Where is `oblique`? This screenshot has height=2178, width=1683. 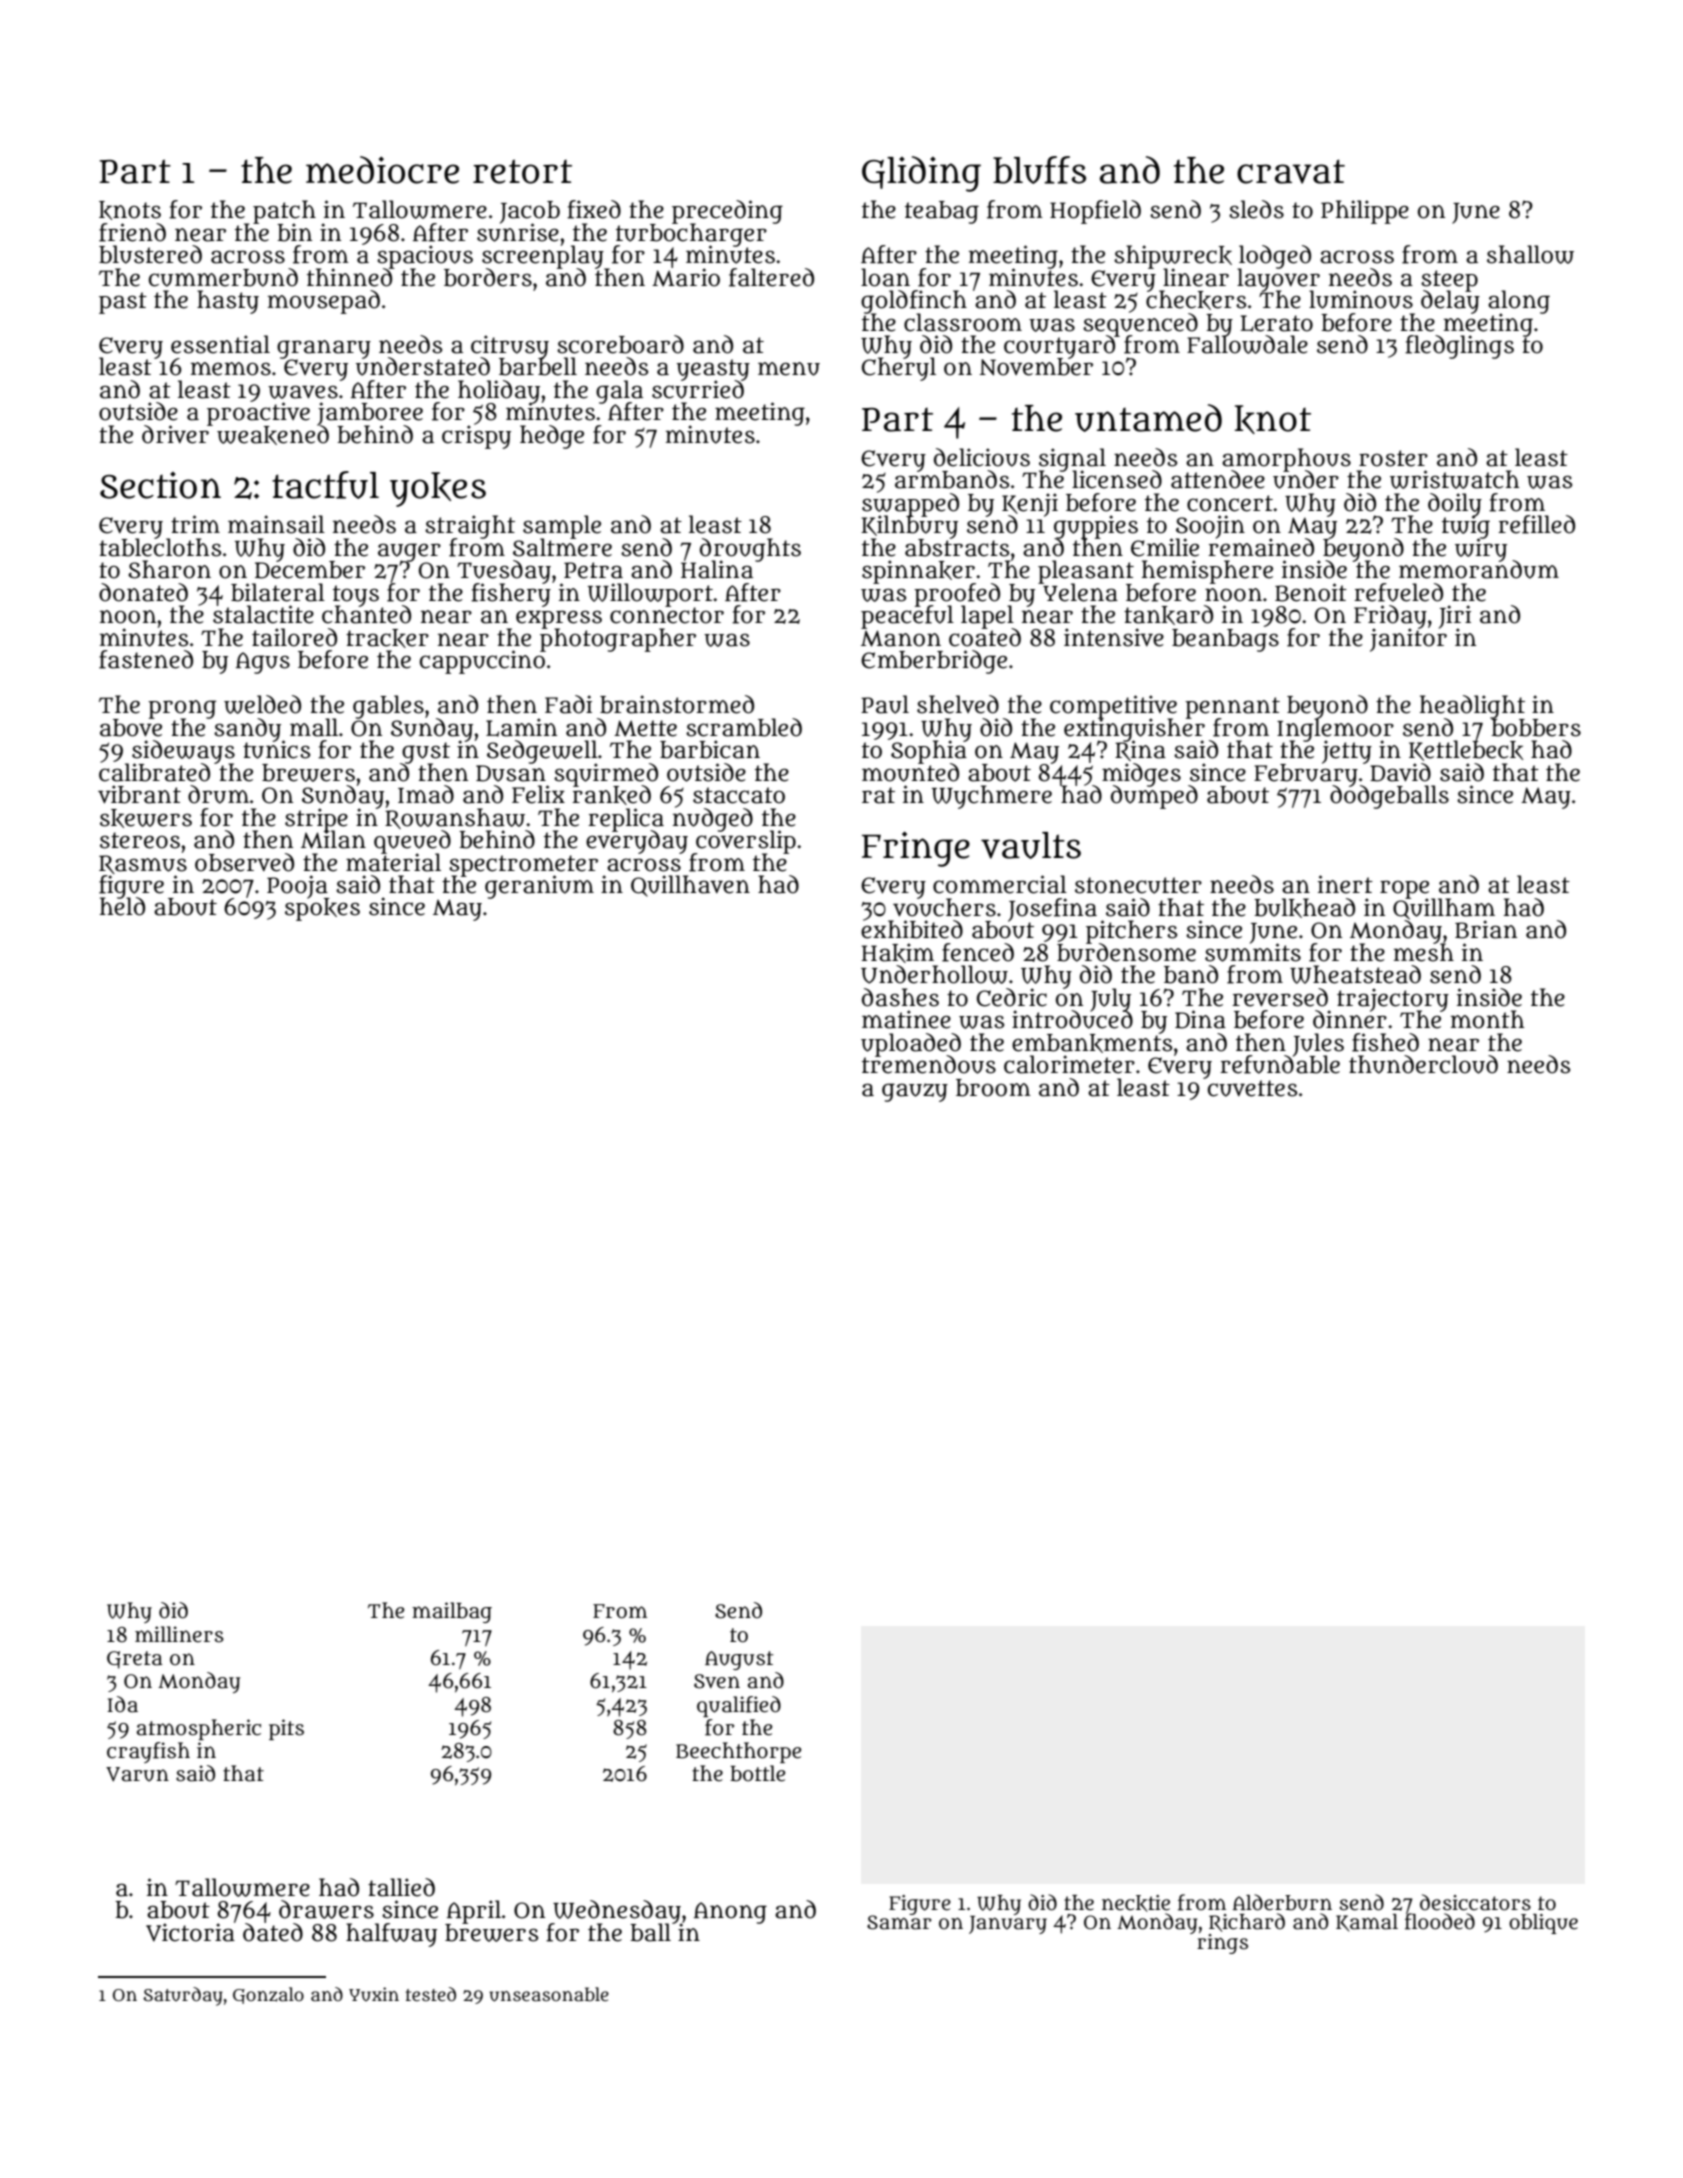 oblique is located at coordinates (1543, 1924).
